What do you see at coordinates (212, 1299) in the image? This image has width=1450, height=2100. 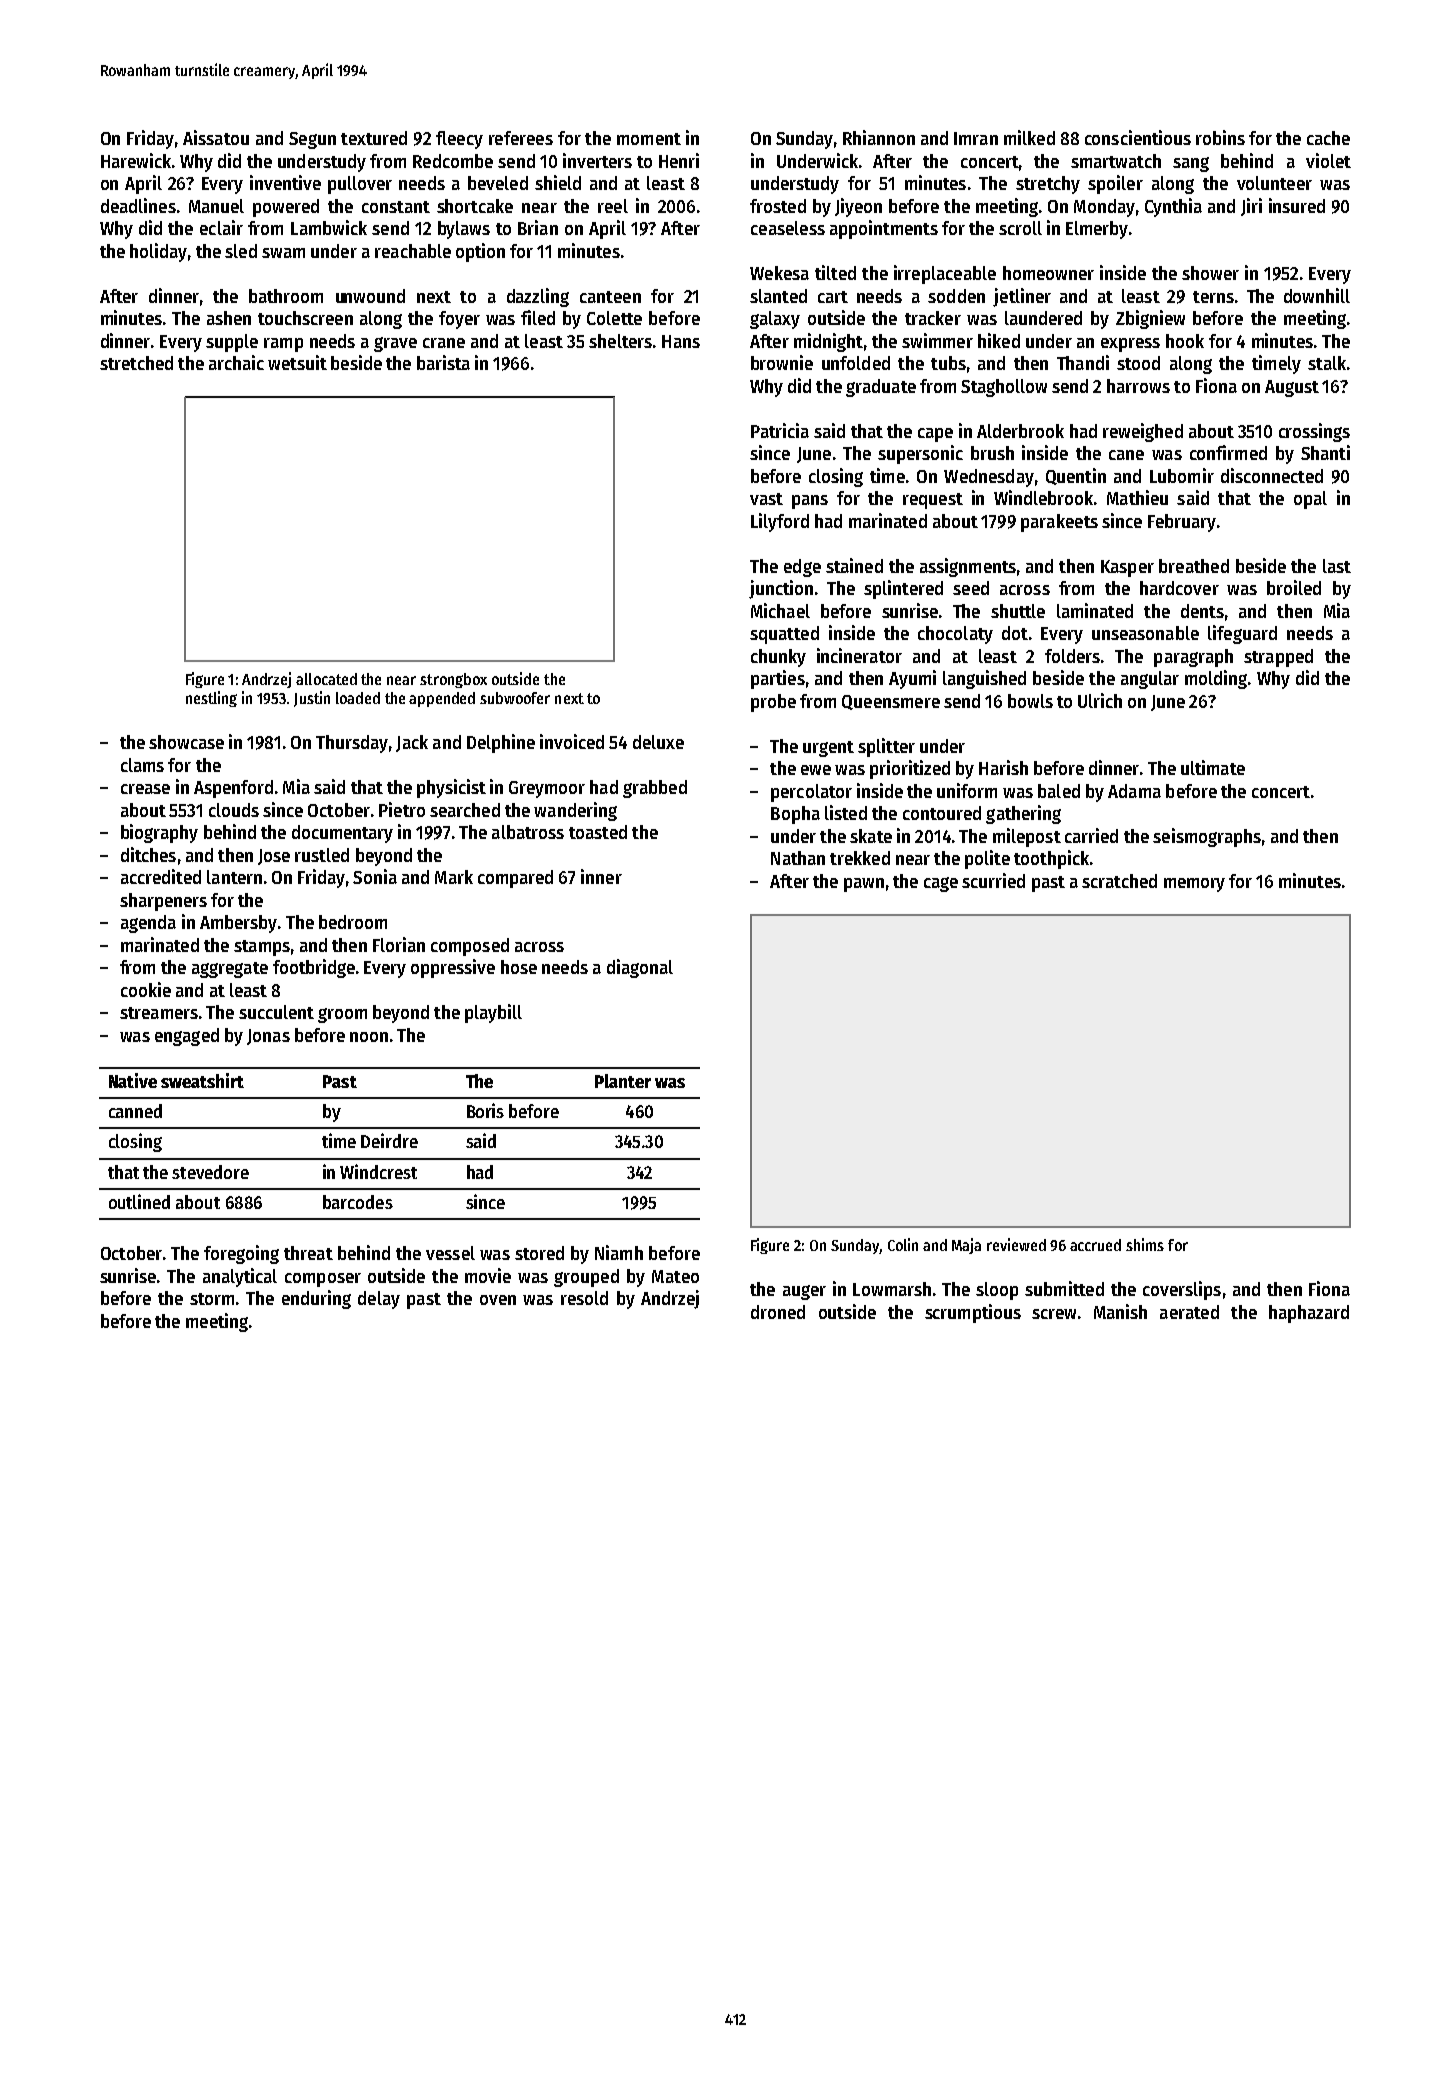 I see `storm` at bounding box center [212, 1299].
